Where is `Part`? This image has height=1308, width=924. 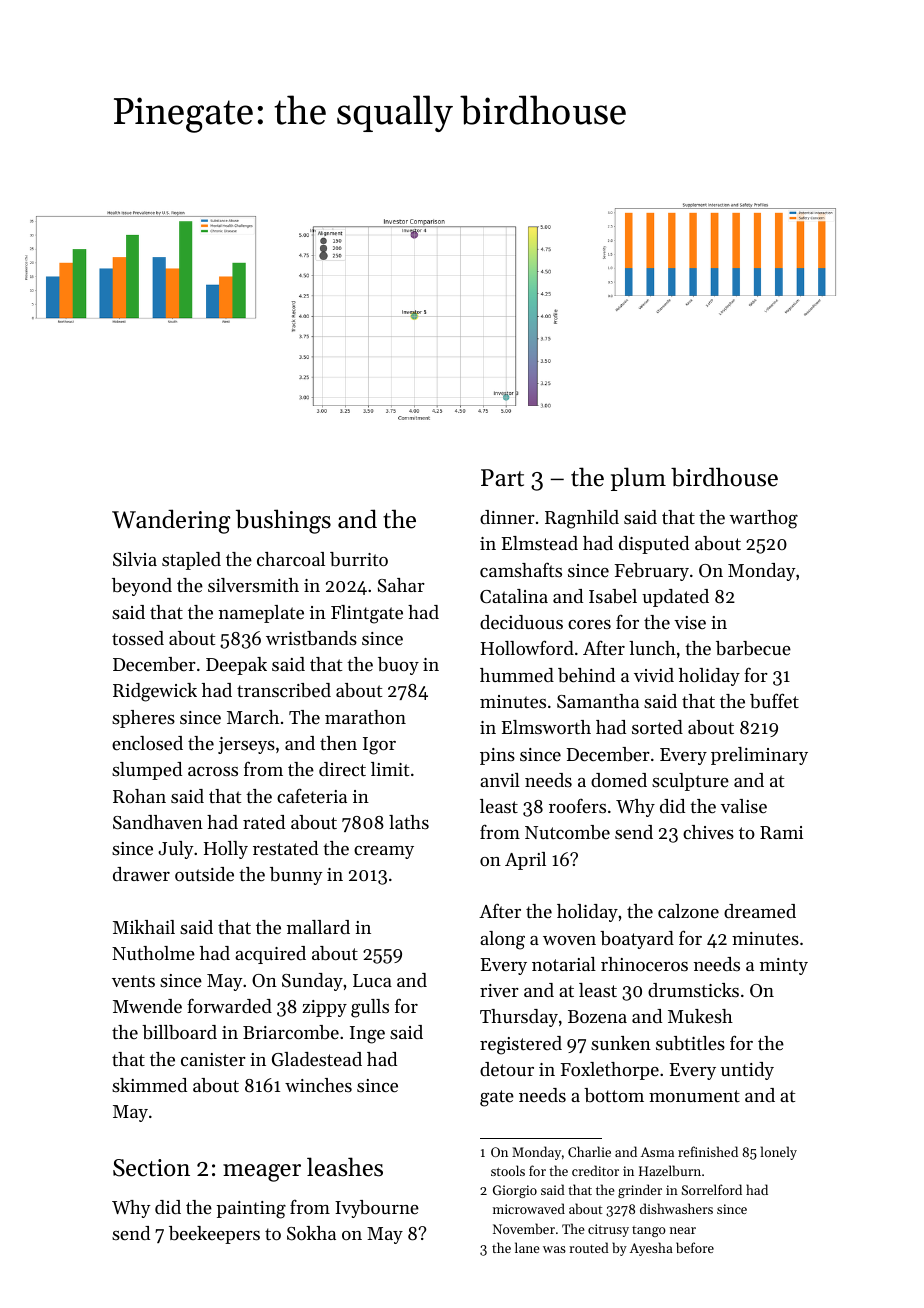
Part is located at coordinates (502, 478).
